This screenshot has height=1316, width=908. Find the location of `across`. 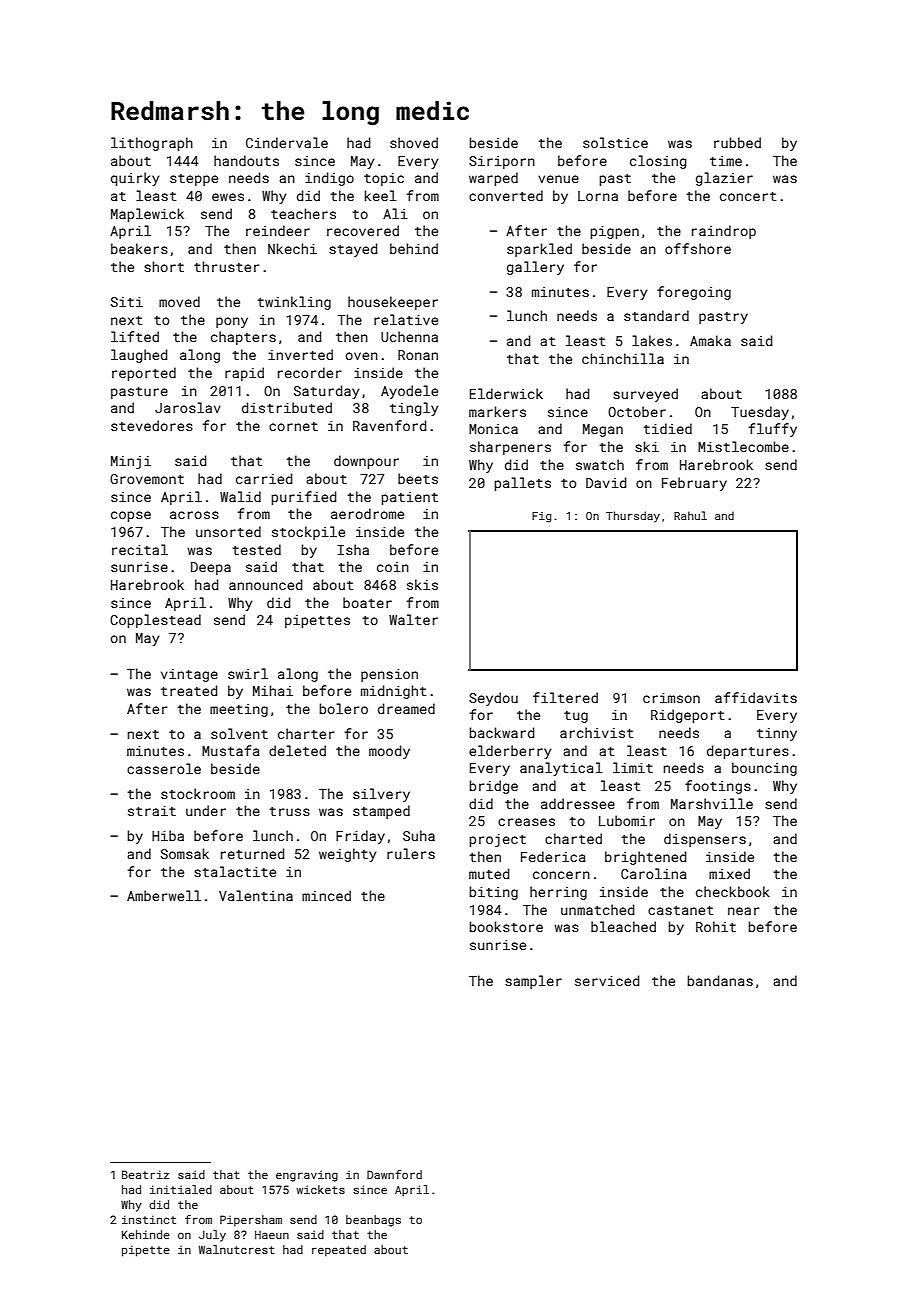

across is located at coordinates (194, 515).
